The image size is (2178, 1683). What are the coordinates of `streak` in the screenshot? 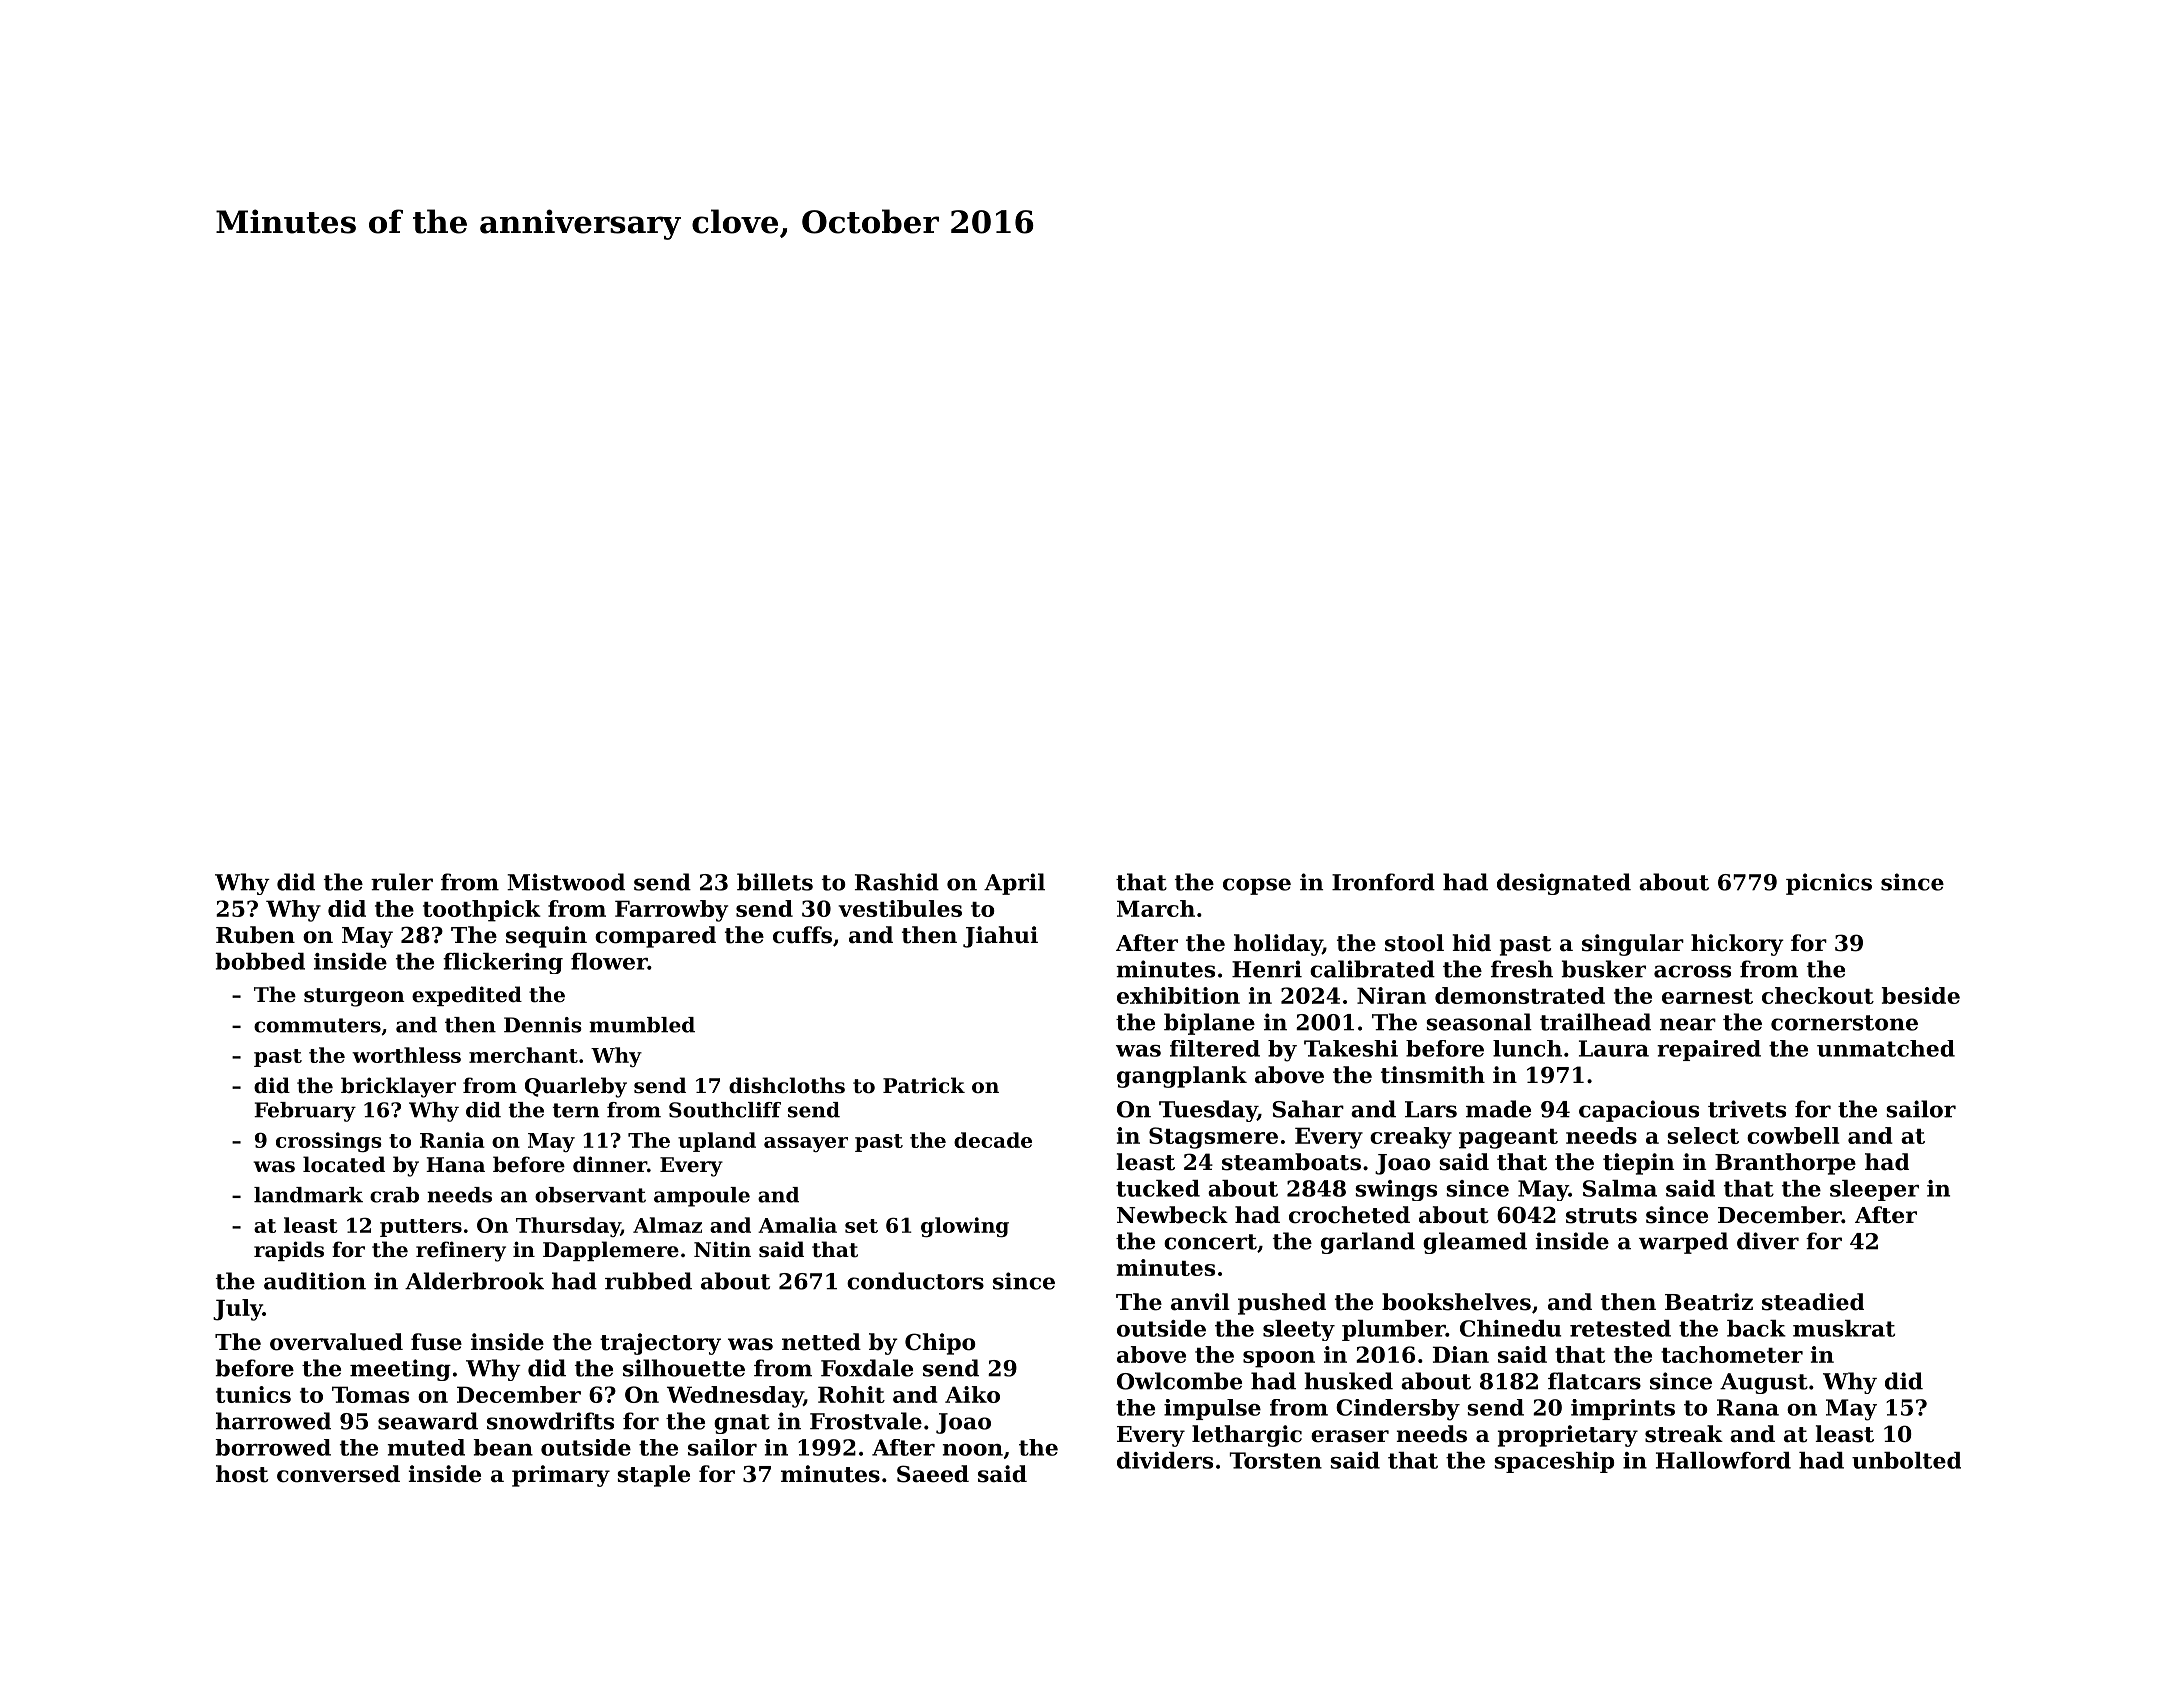 It's located at (1684, 1434).
